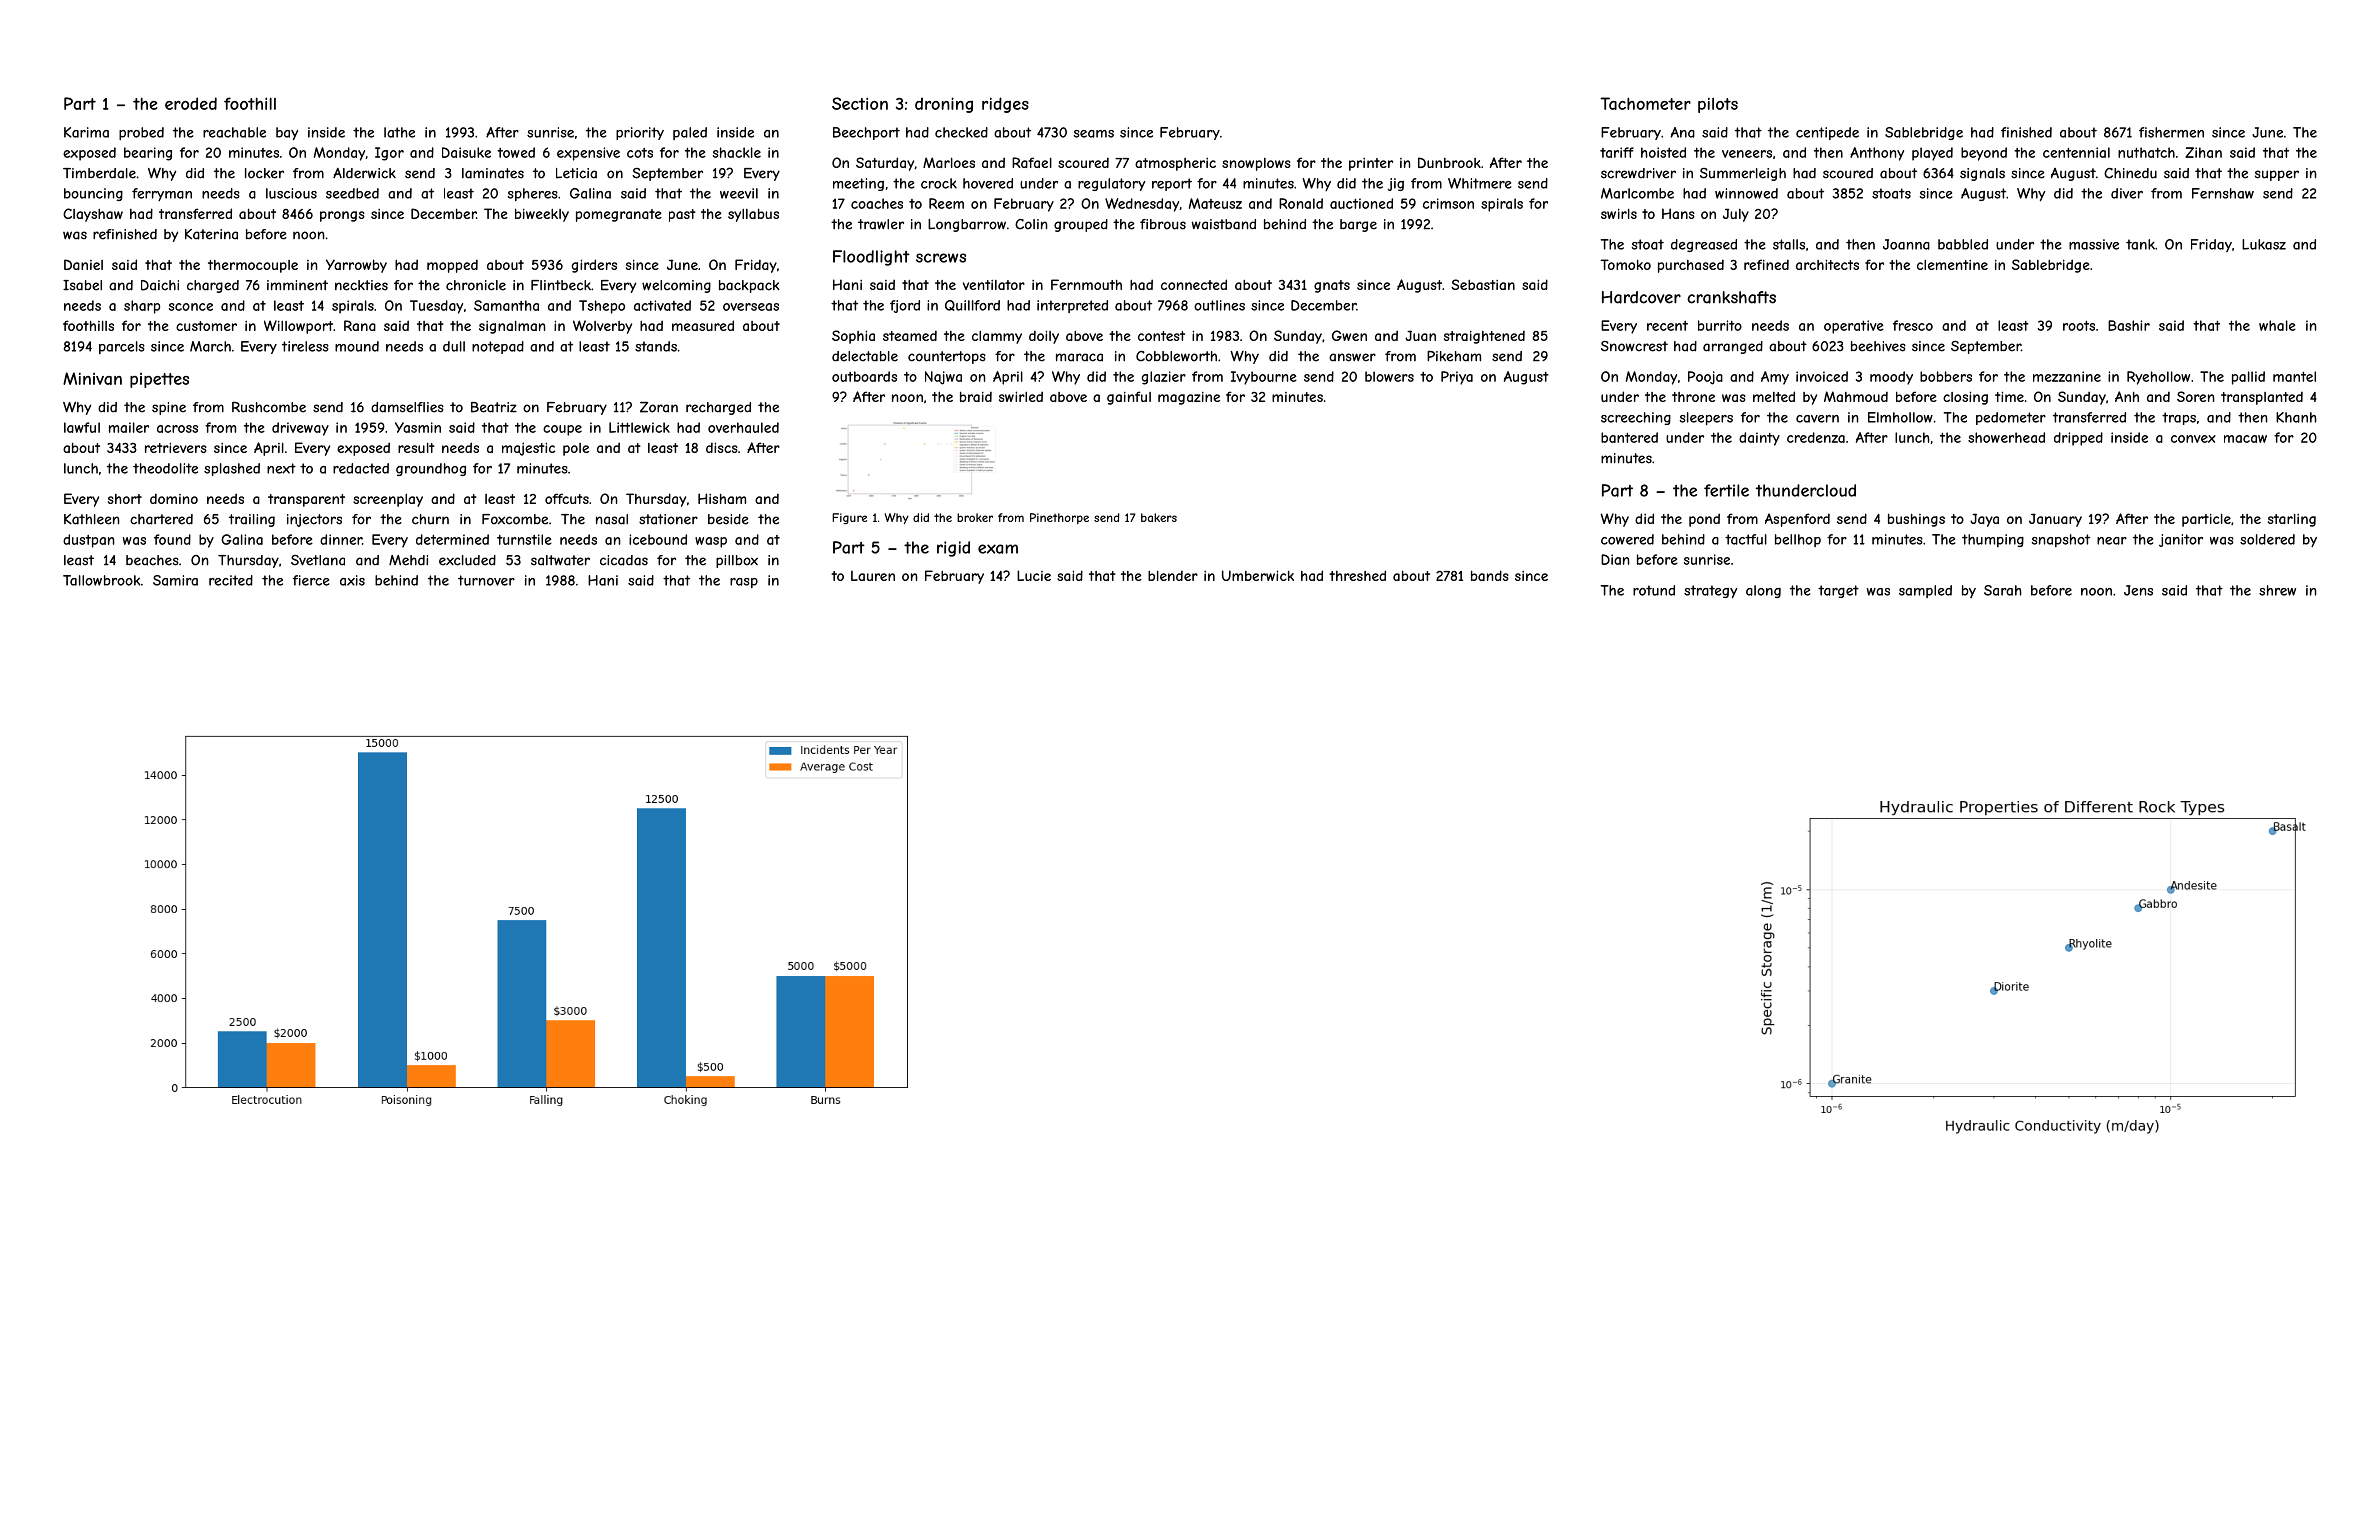 This page has height=1540, width=2380. What do you see at coordinates (1965, 398) in the page?
I see `closing` at bounding box center [1965, 398].
